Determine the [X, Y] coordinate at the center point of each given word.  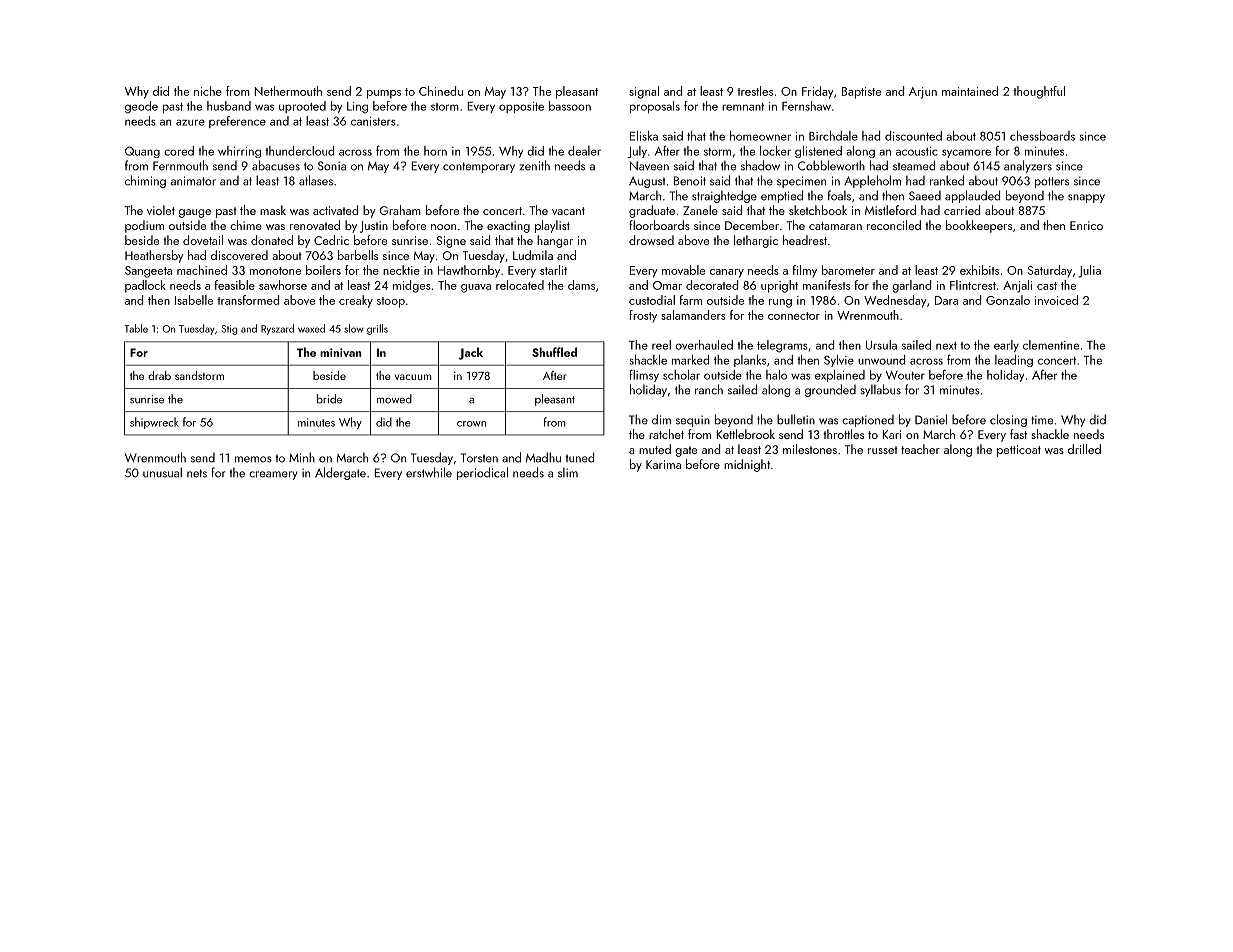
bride [329, 399]
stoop [391, 302]
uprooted [302, 107]
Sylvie [839, 361]
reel [661, 345]
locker [775, 151]
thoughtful [1039, 92]
